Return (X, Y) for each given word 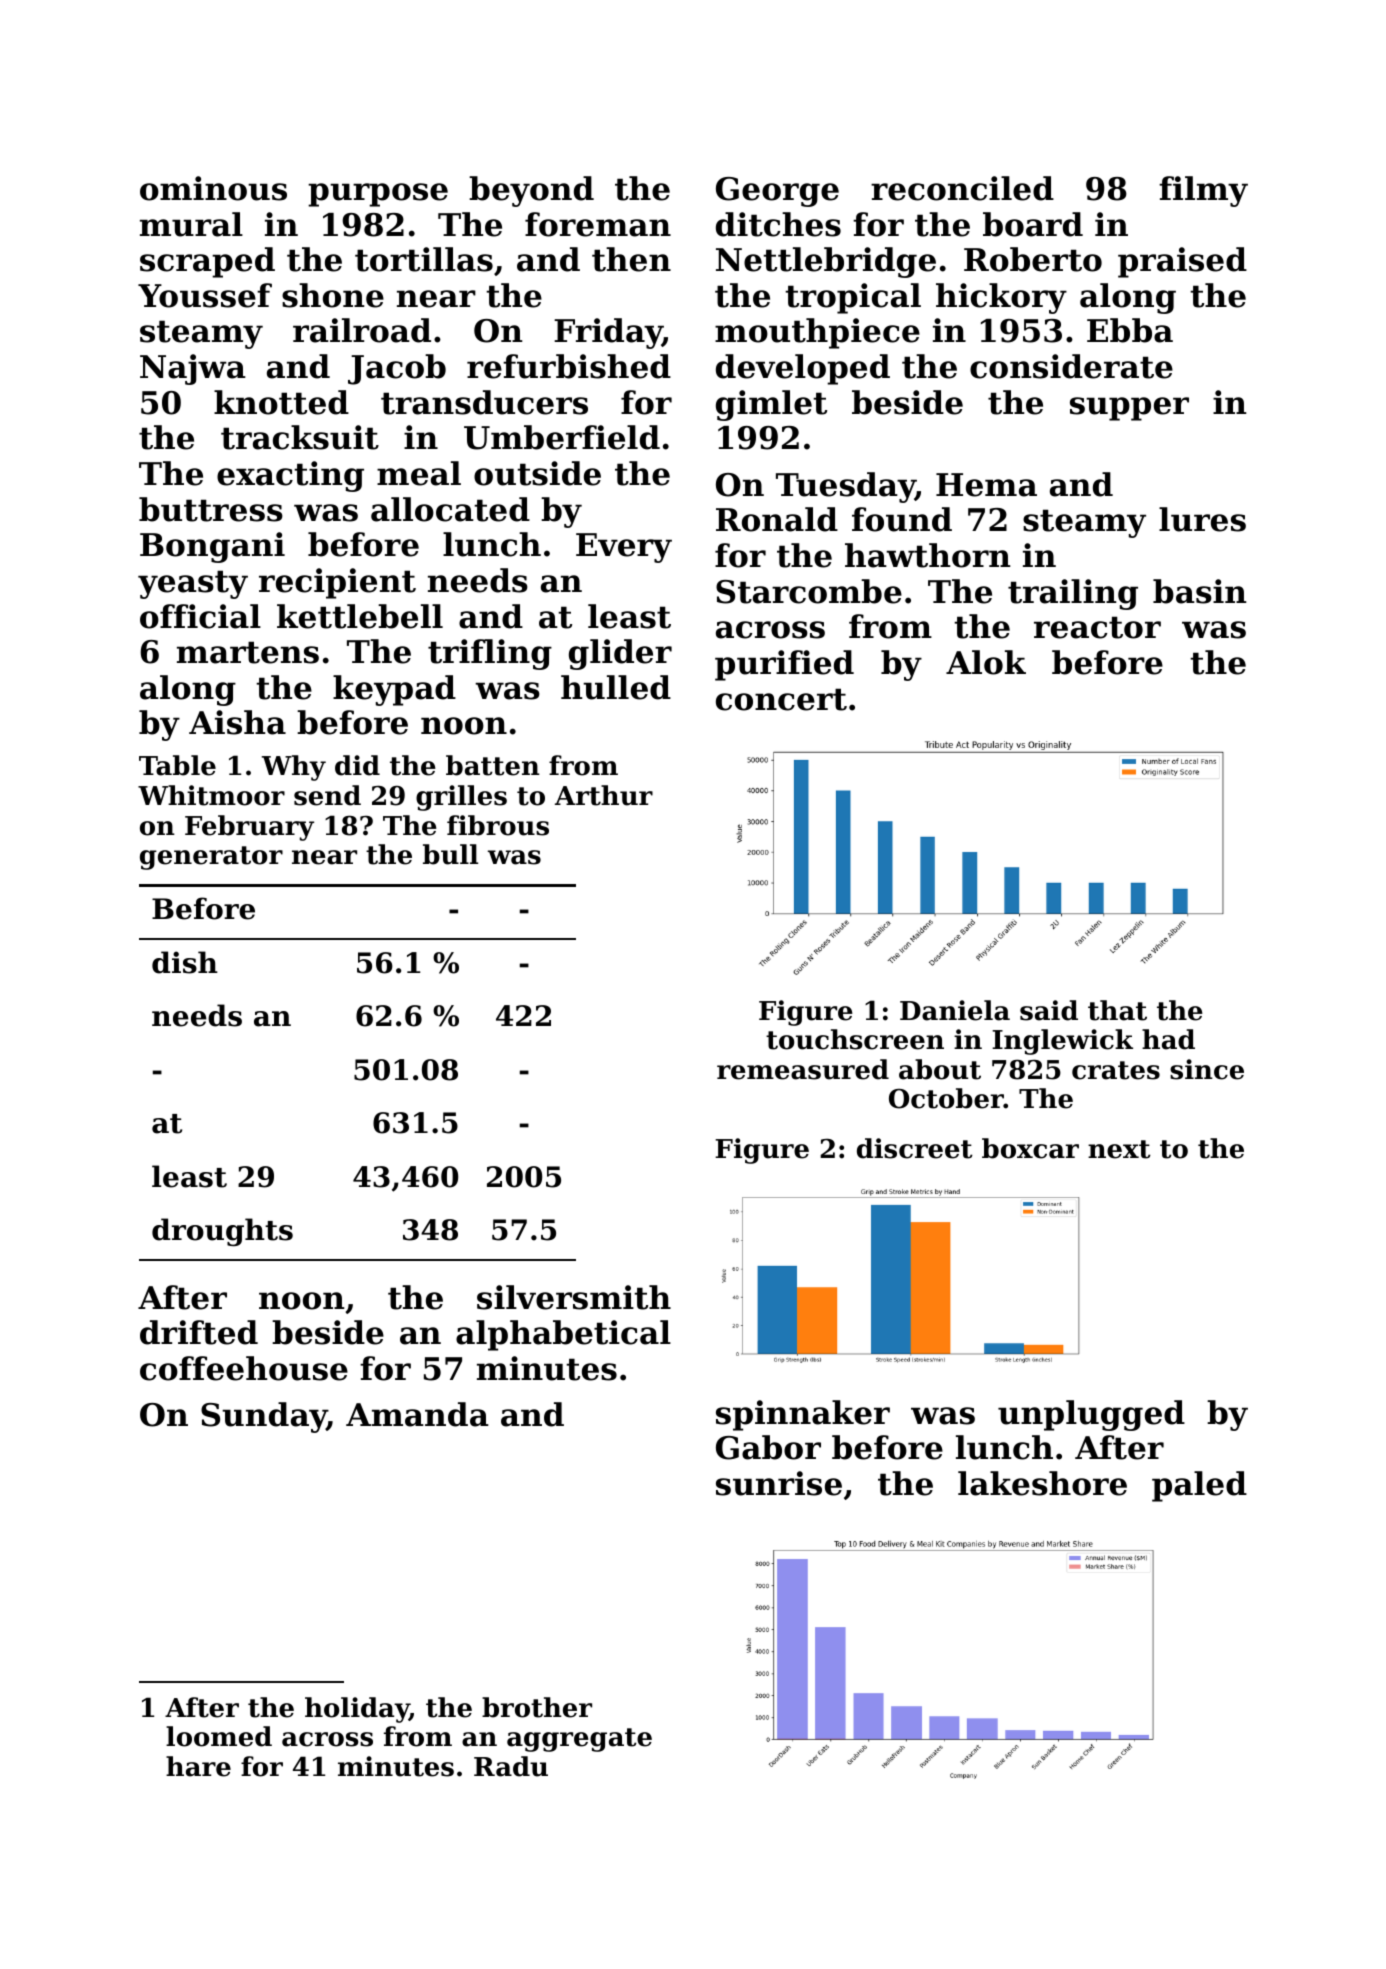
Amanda (417, 1414)
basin (1200, 591)
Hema (986, 485)
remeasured (803, 1069)
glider (620, 654)
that (1117, 1010)
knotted (281, 402)
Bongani (212, 547)
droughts (222, 1232)
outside (537, 473)
